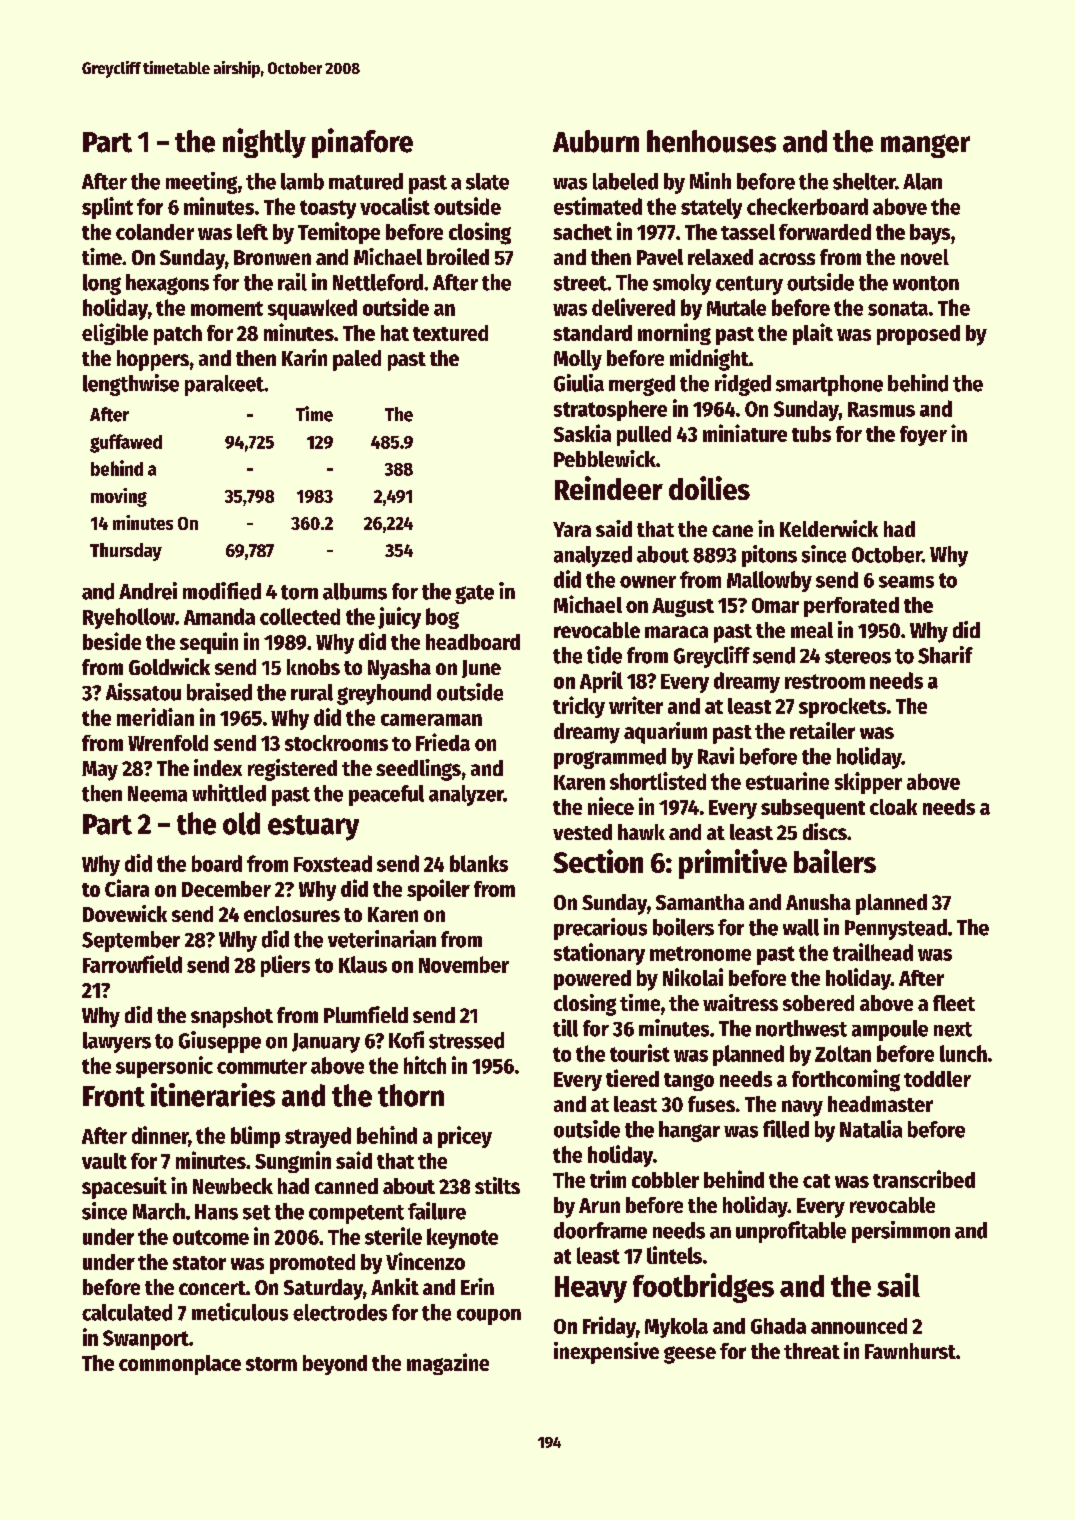 This screenshot has height=1520, width=1075. Describe the element at coordinates (219, 616) in the screenshot. I see `Amanda` at that location.
